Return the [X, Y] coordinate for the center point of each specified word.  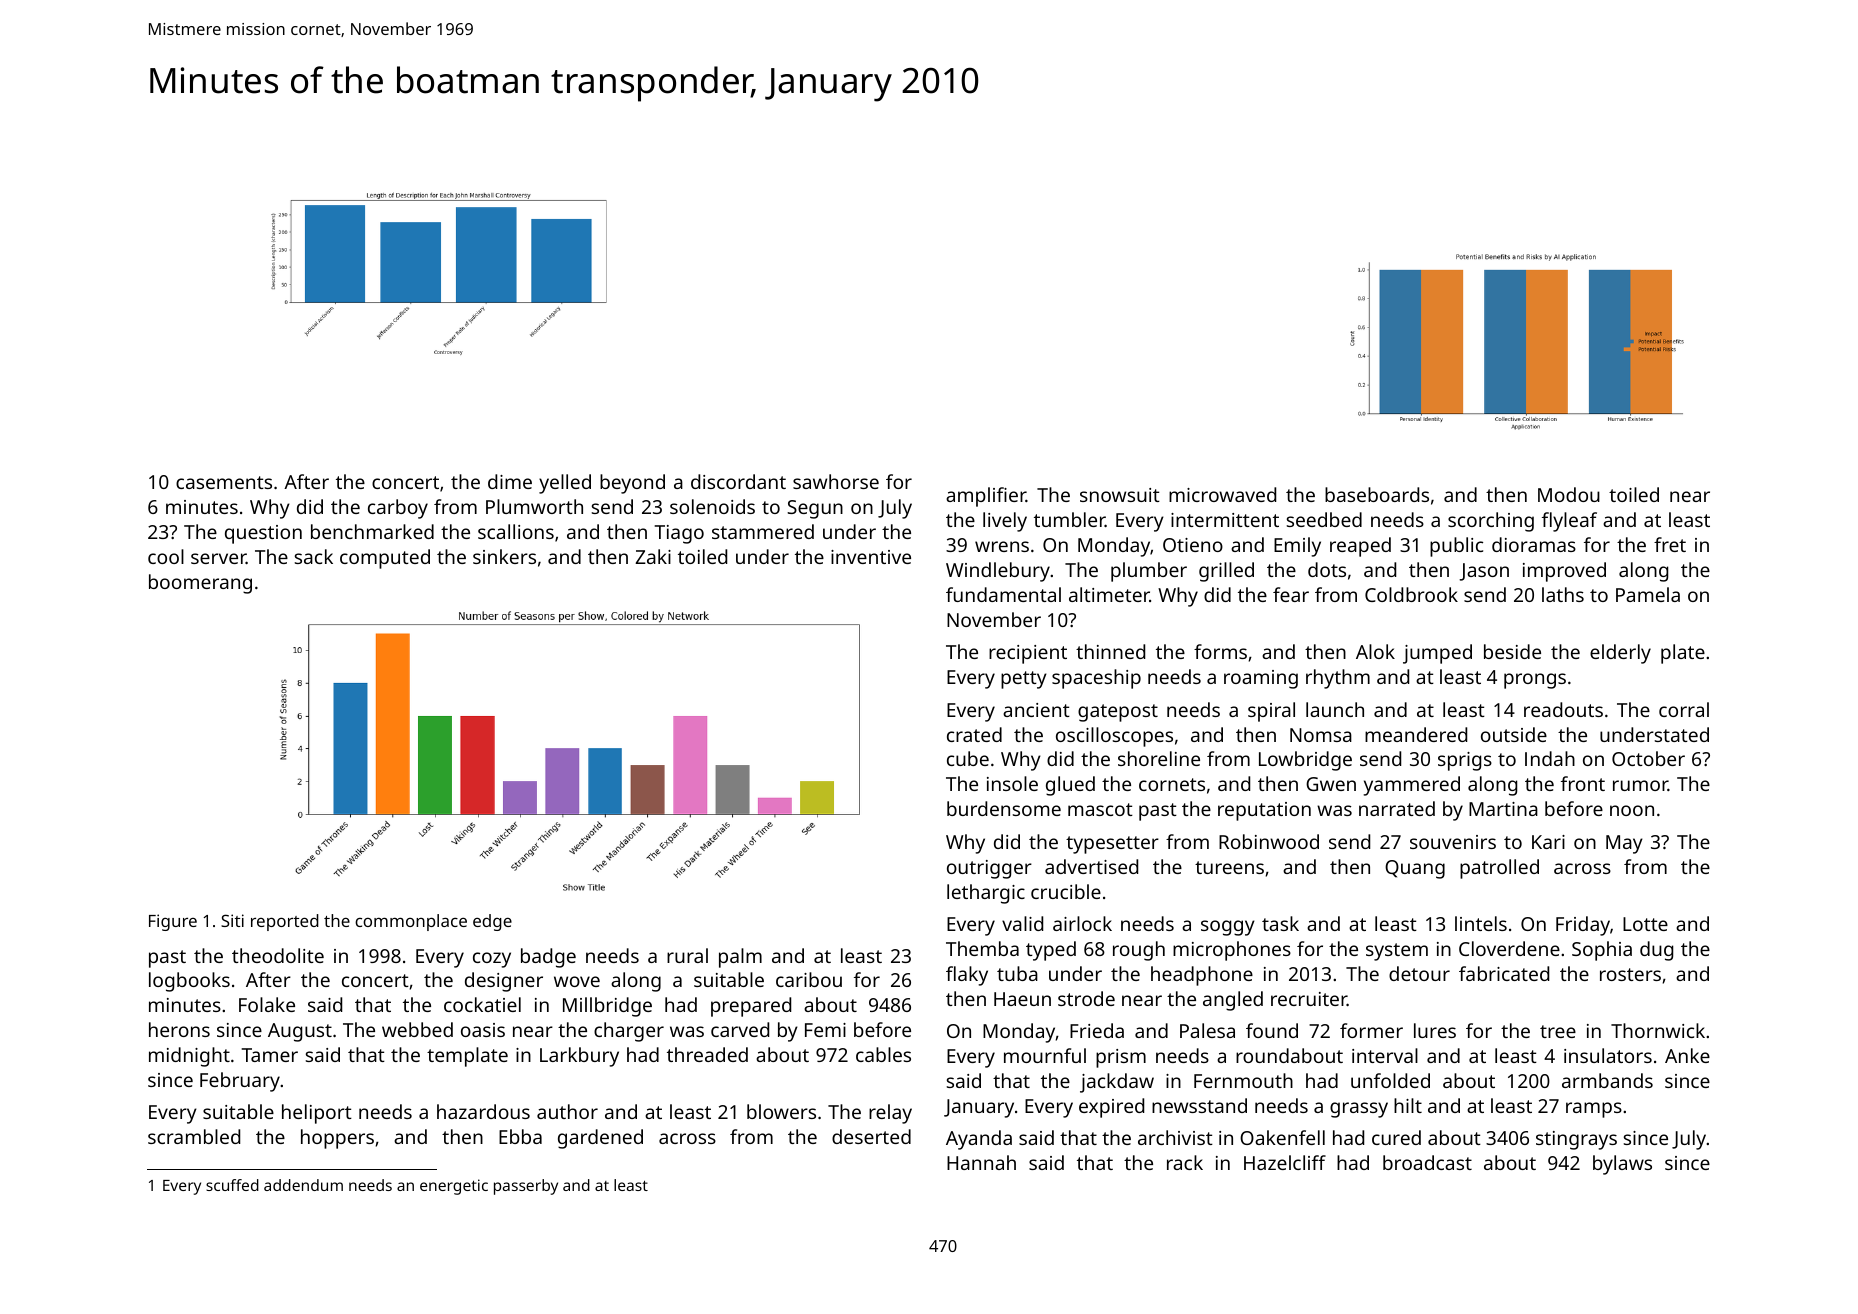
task [1280, 923]
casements [224, 482]
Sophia [1602, 951]
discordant [738, 481]
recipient [1028, 654]
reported [285, 922]
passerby [526, 1187]
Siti [232, 920]
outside [1514, 734]
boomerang [200, 584]
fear [1291, 594]
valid [1022, 923]
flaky [967, 976]
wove [577, 981]
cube [968, 758]
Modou [1569, 494]
